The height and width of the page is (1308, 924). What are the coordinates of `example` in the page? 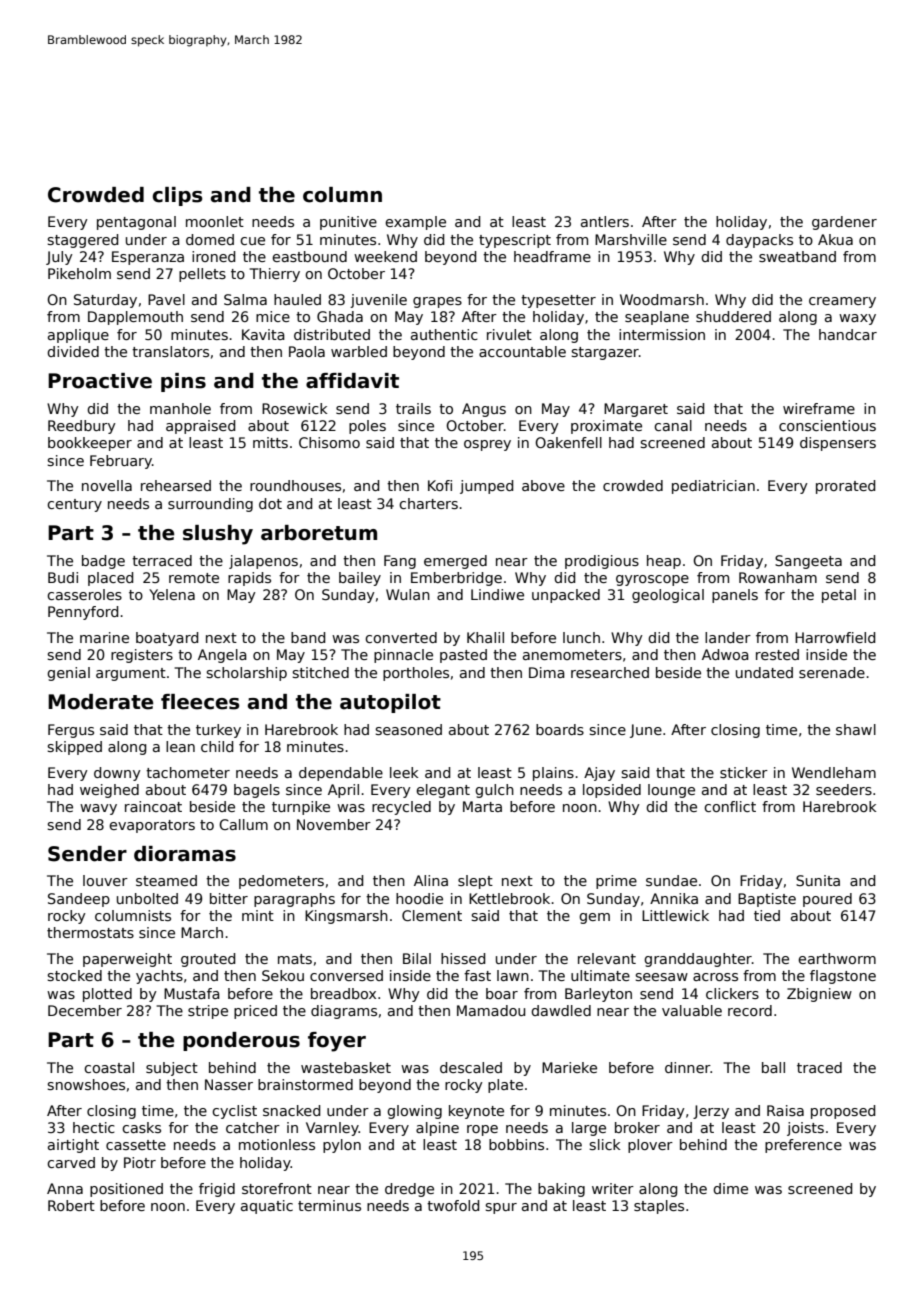 It's located at (415, 223).
